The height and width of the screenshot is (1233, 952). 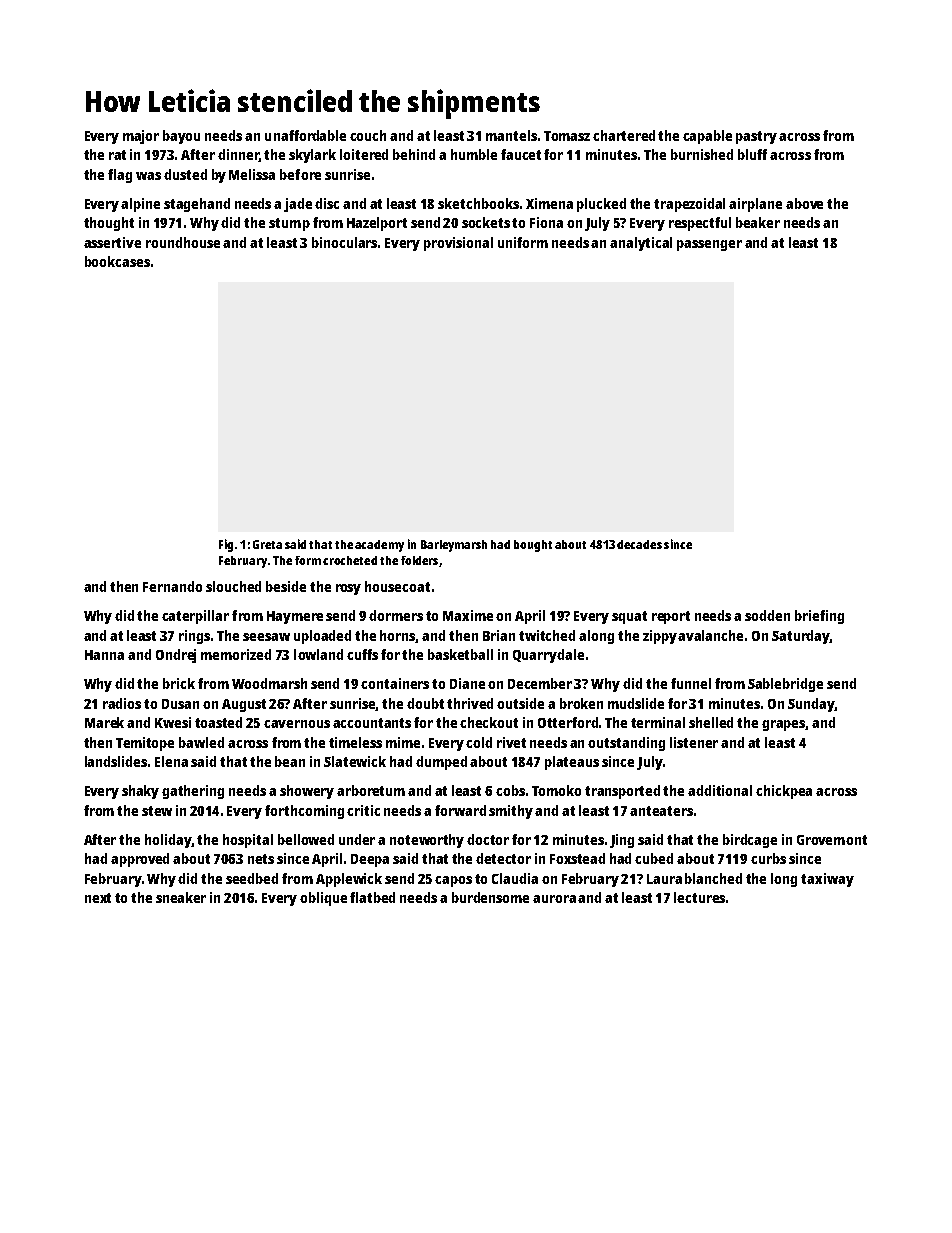 What do you see at coordinates (474, 154) in the screenshot?
I see `humble` at bounding box center [474, 154].
